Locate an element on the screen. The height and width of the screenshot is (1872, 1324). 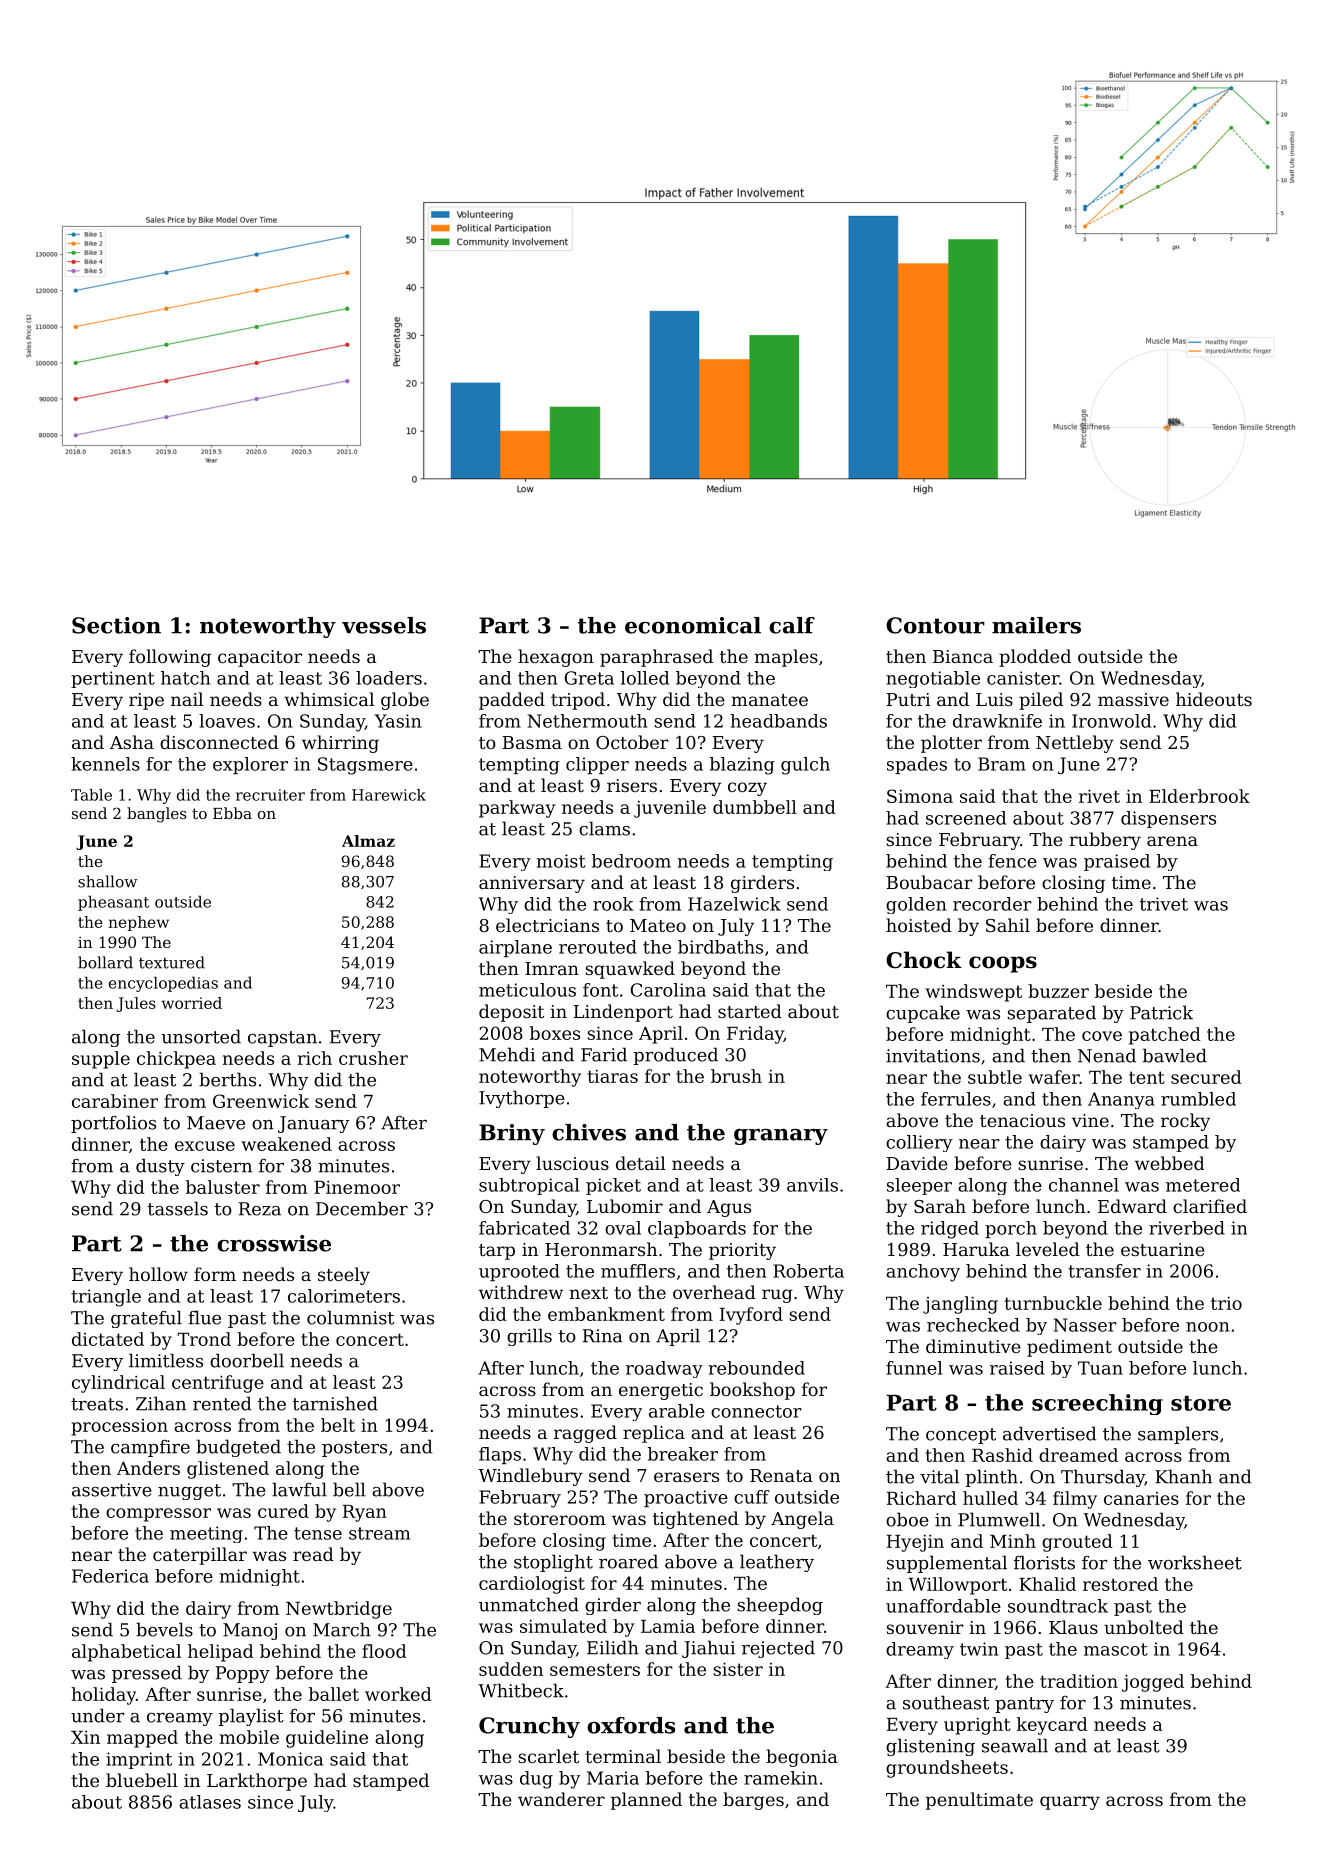
drawknife is located at coordinates (997, 721).
